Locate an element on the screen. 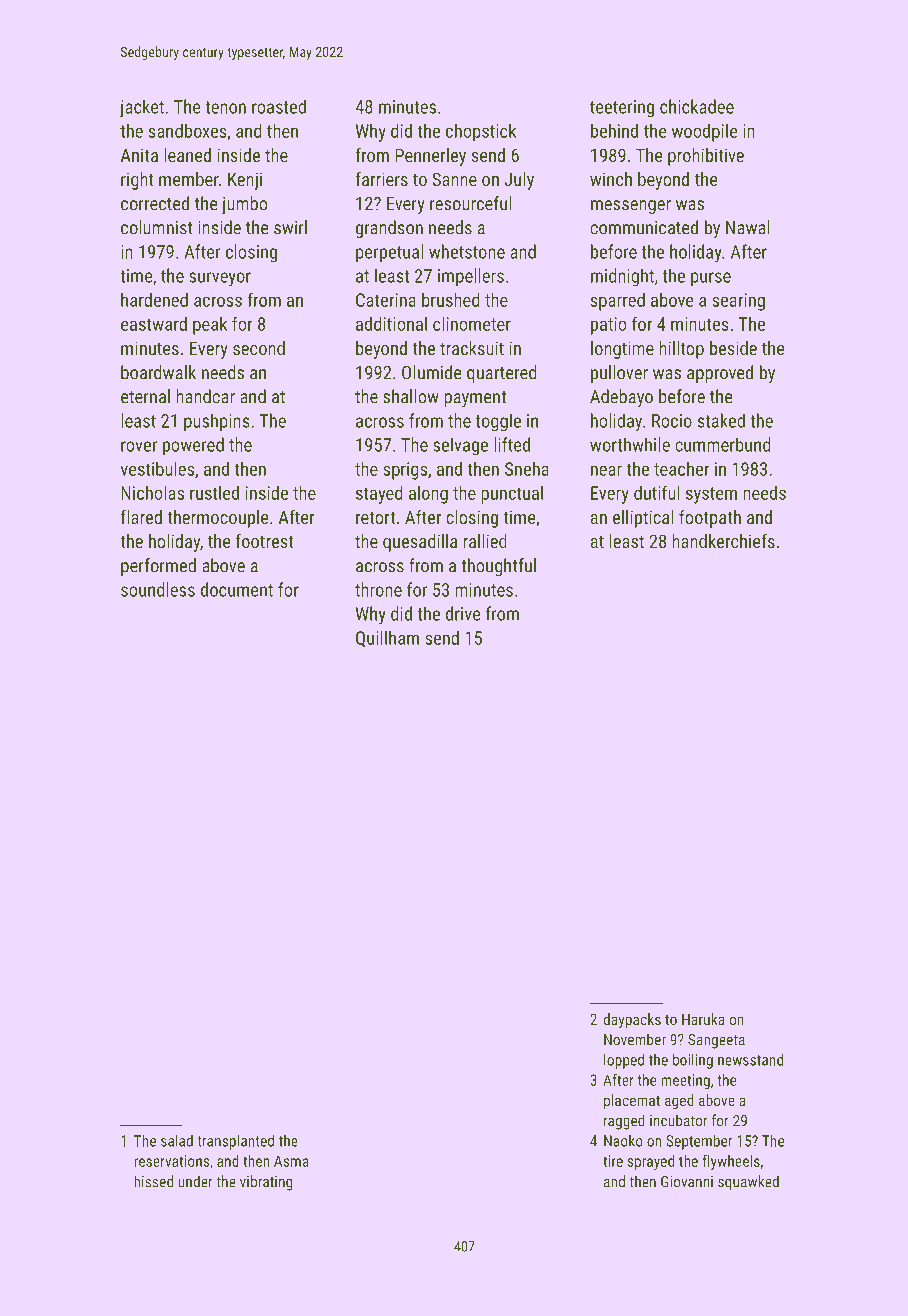  rallied is located at coordinates (484, 541).
